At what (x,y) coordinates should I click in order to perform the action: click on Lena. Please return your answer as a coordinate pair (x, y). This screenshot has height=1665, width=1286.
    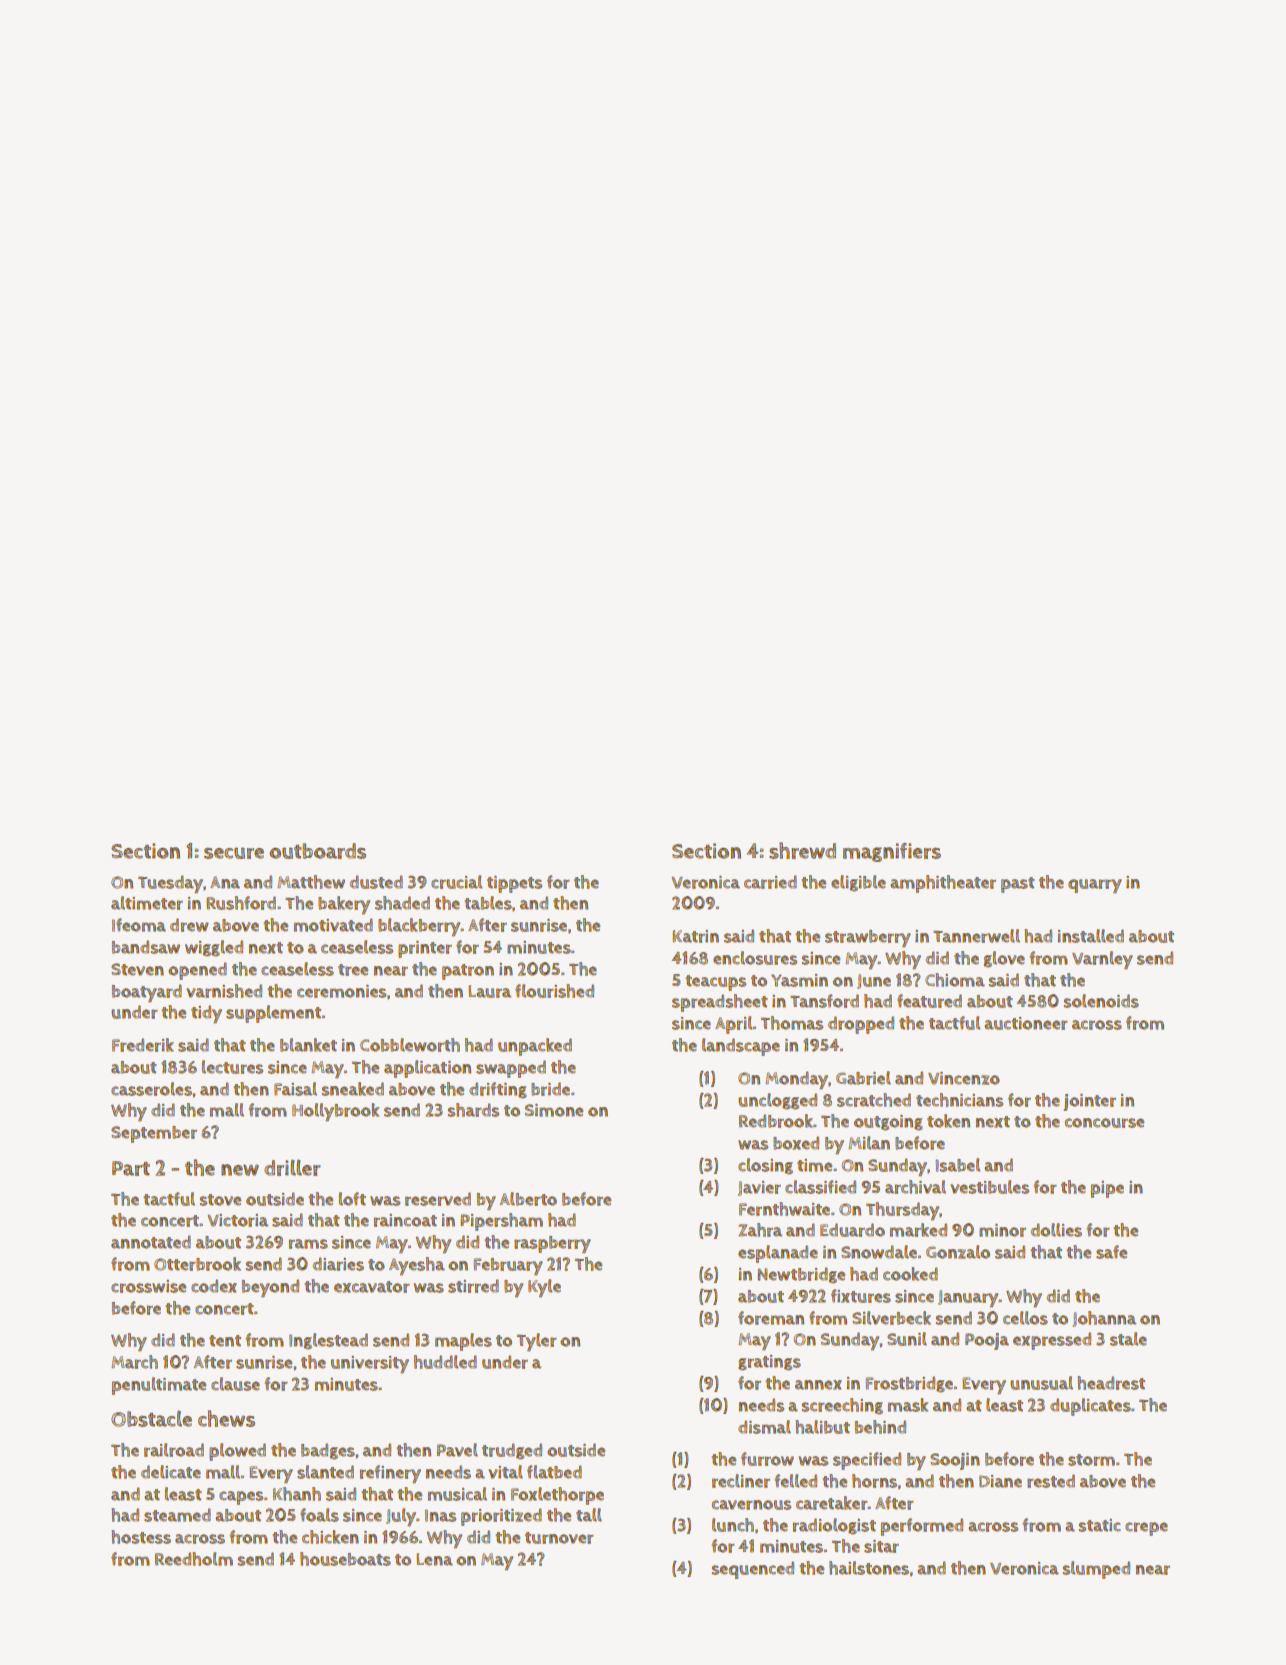
    Looking at the image, I should click on (434, 1559).
